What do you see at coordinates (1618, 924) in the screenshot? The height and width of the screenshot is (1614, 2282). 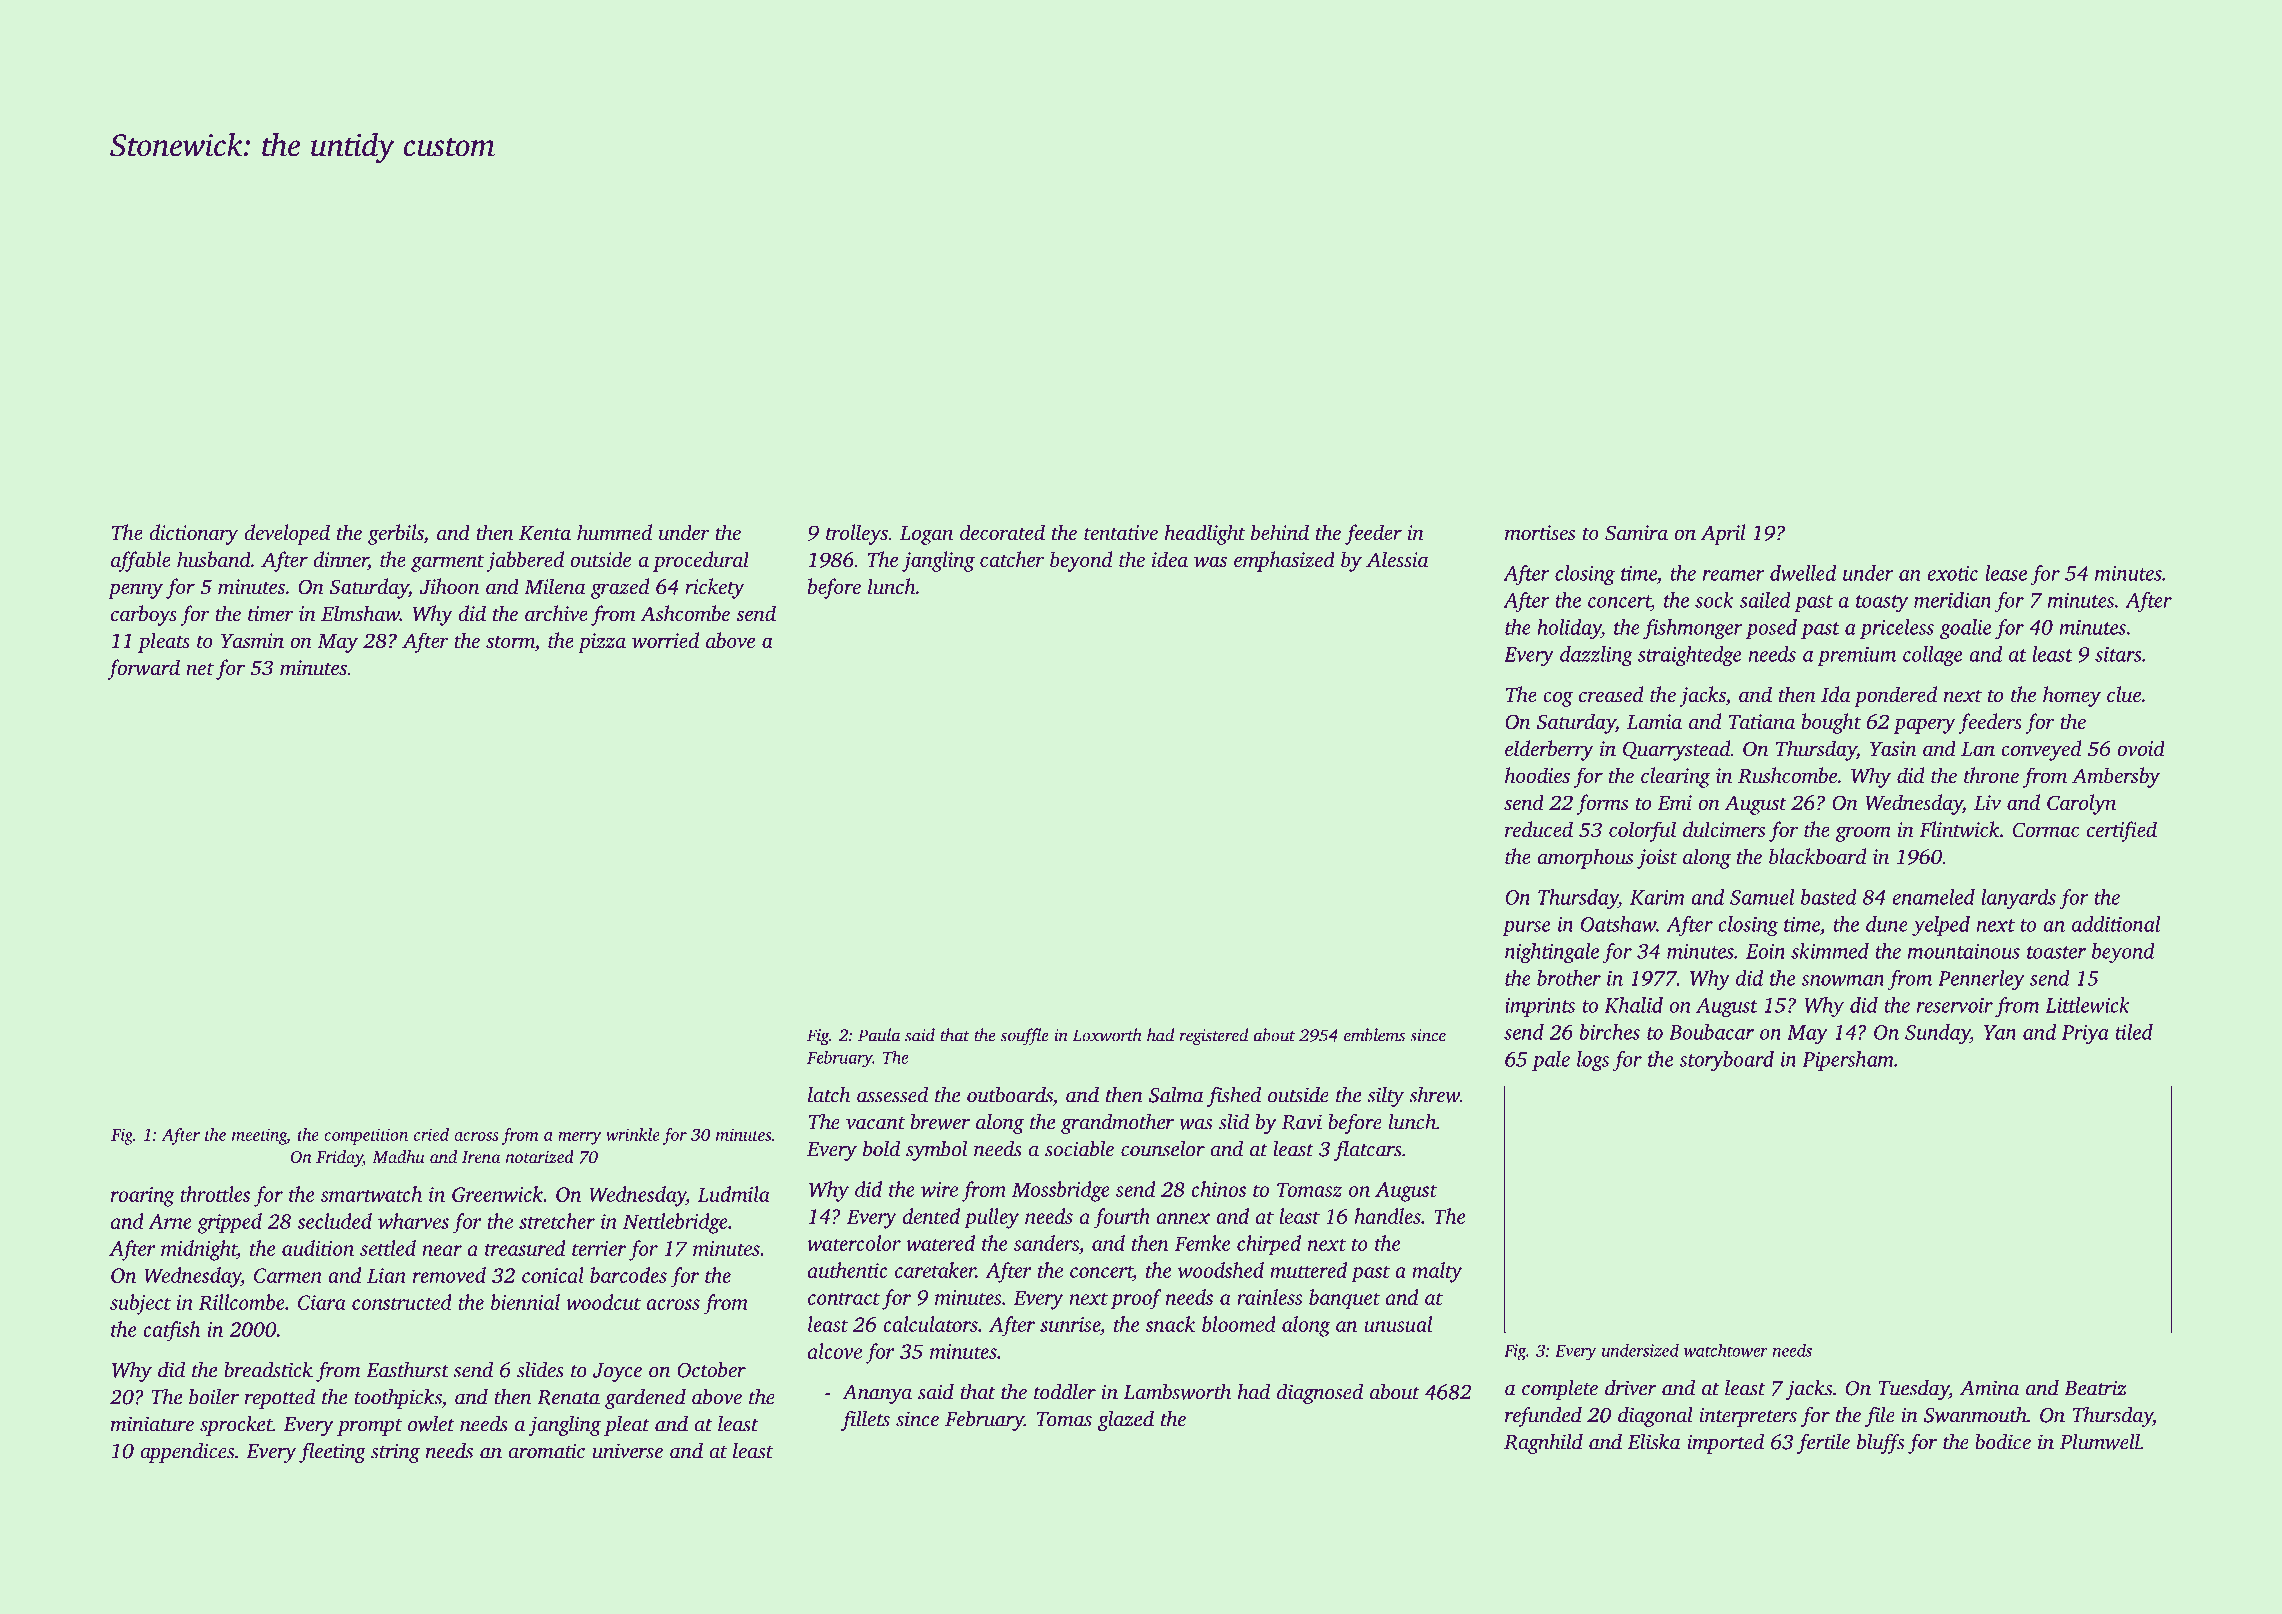 I see `Oatshaw` at bounding box center [1618, 924].
